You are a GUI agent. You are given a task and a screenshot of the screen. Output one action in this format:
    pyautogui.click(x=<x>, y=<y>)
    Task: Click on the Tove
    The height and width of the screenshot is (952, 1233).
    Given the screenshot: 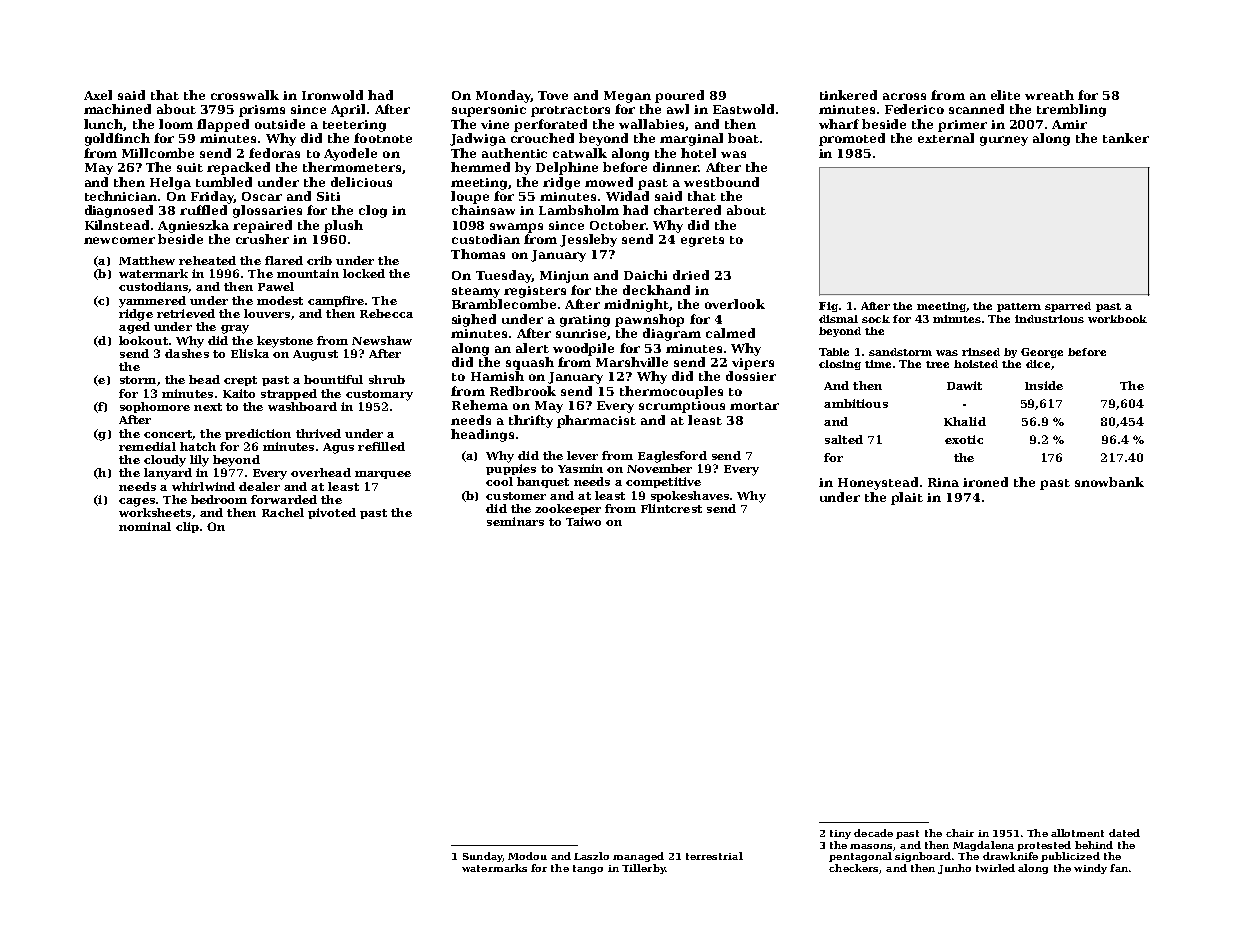 What is the action you would take?
    pyautogui.click(x=553, y=95)
